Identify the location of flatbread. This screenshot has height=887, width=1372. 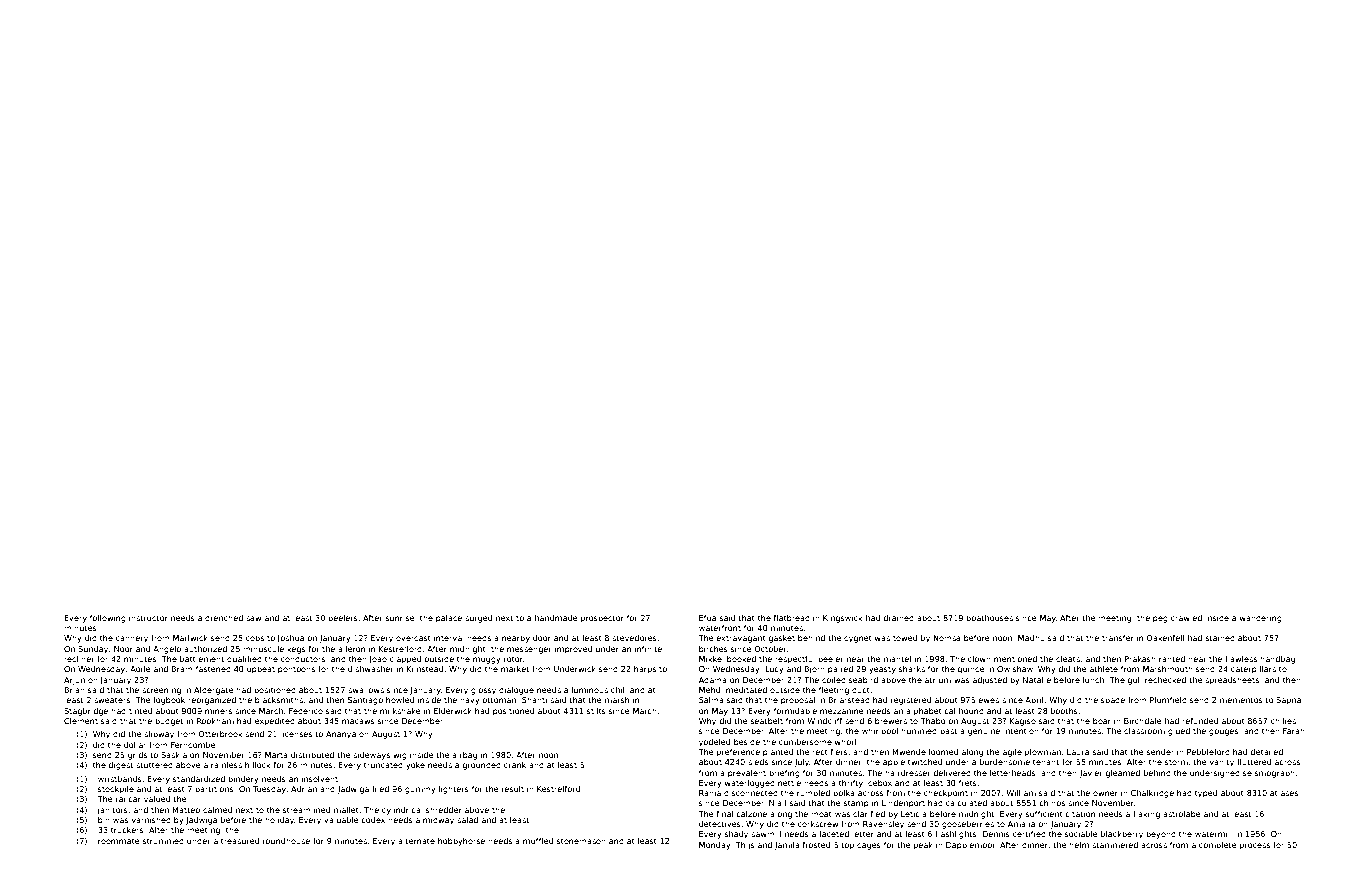
(791, 618).
